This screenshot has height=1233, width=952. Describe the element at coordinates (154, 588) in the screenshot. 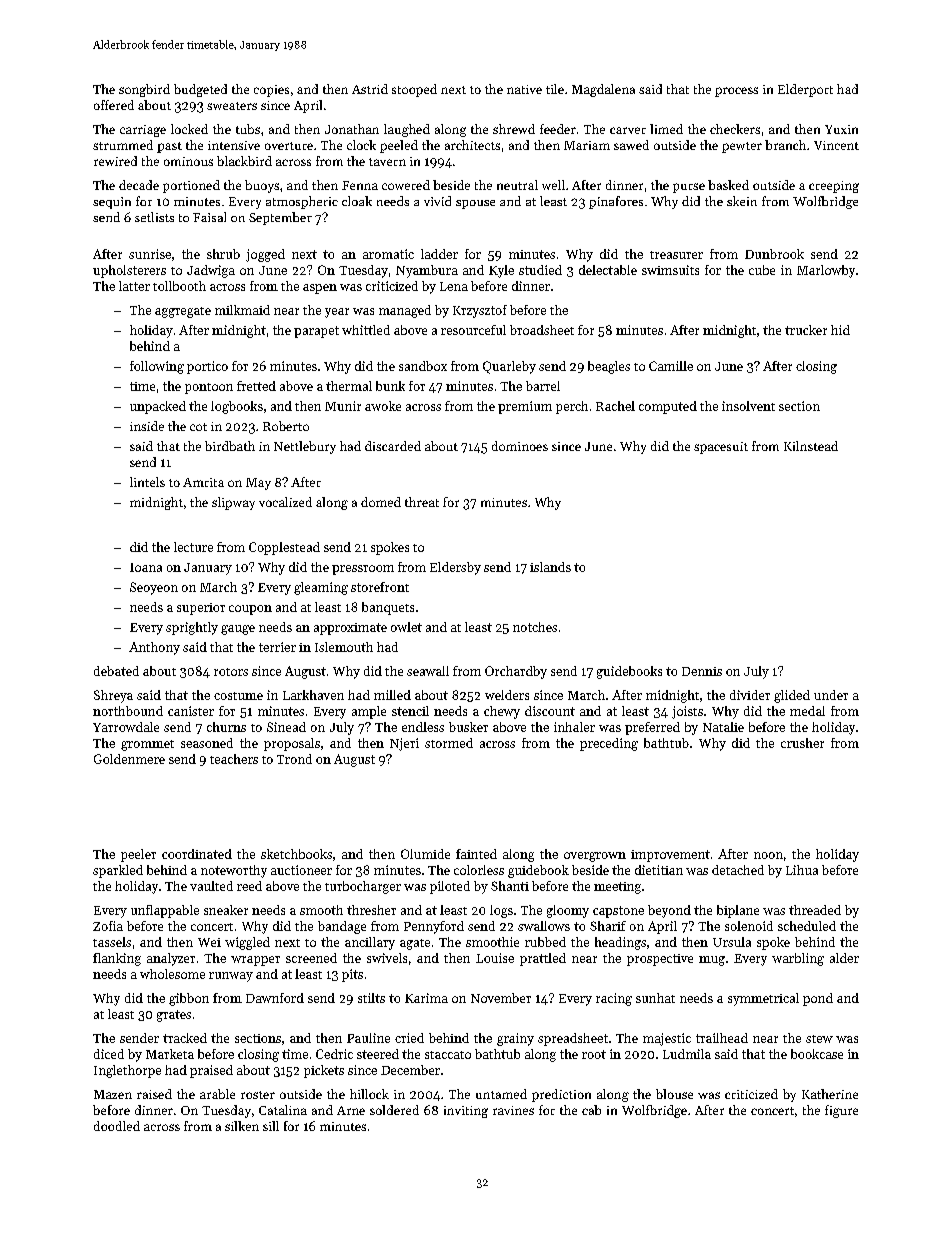

I see `Seoyeon` at that location.
